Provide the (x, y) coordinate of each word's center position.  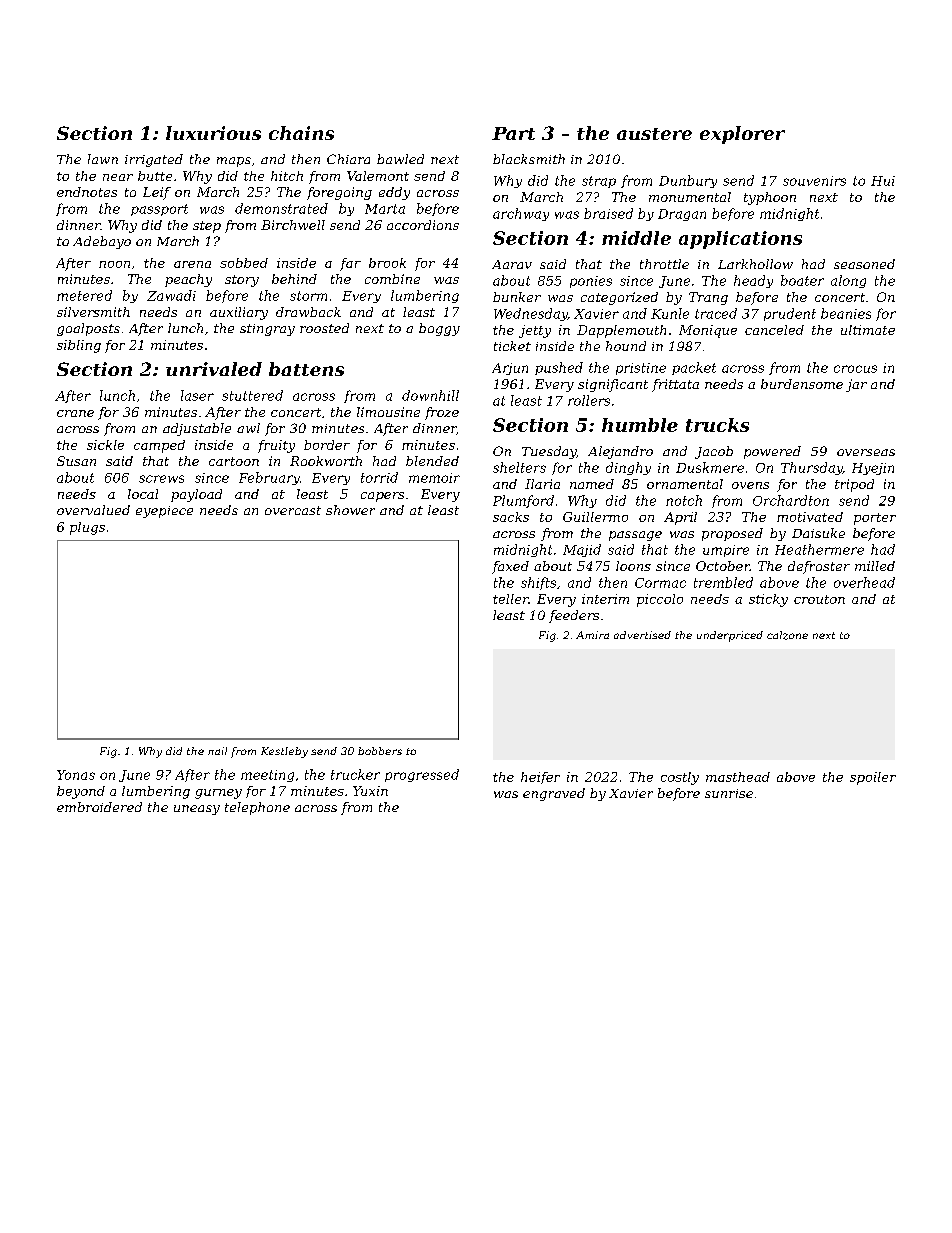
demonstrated (281, 208)
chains (301, 133)
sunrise (729, 793)
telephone (257, 808)
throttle (664, 264)
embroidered (99, 807)
